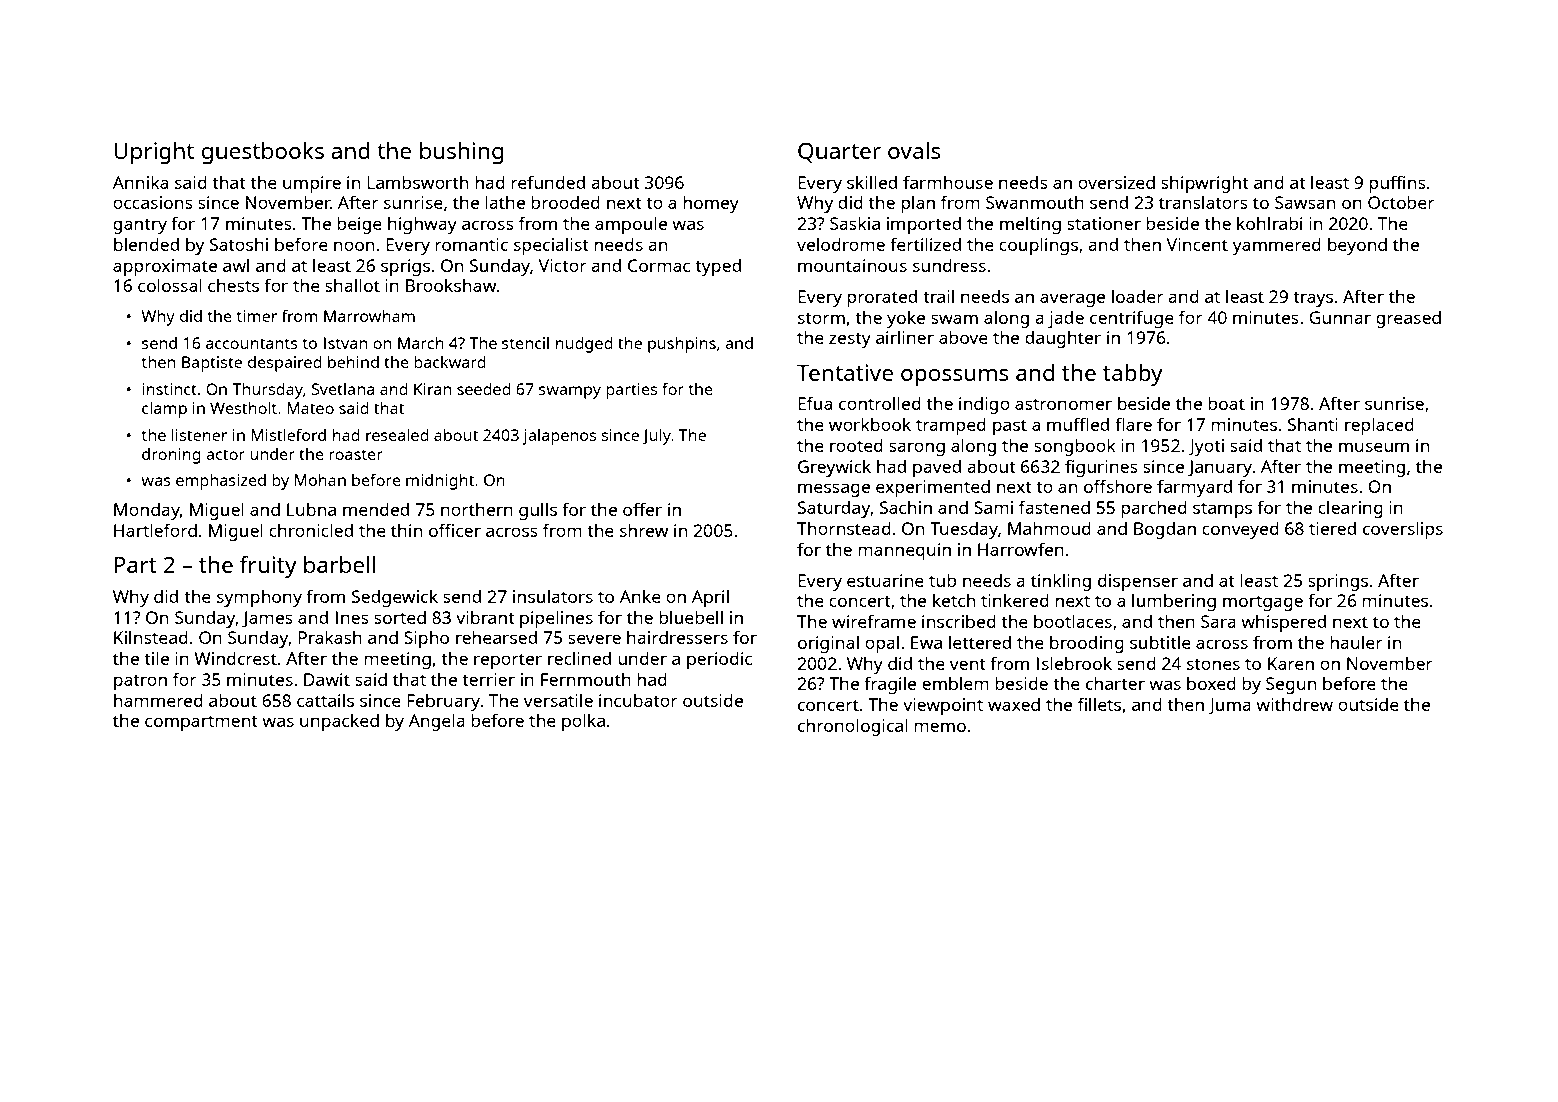  What do you see at coordinates (140, 182) in the image?
I see `Annika` at bounding box center [140, 182].
